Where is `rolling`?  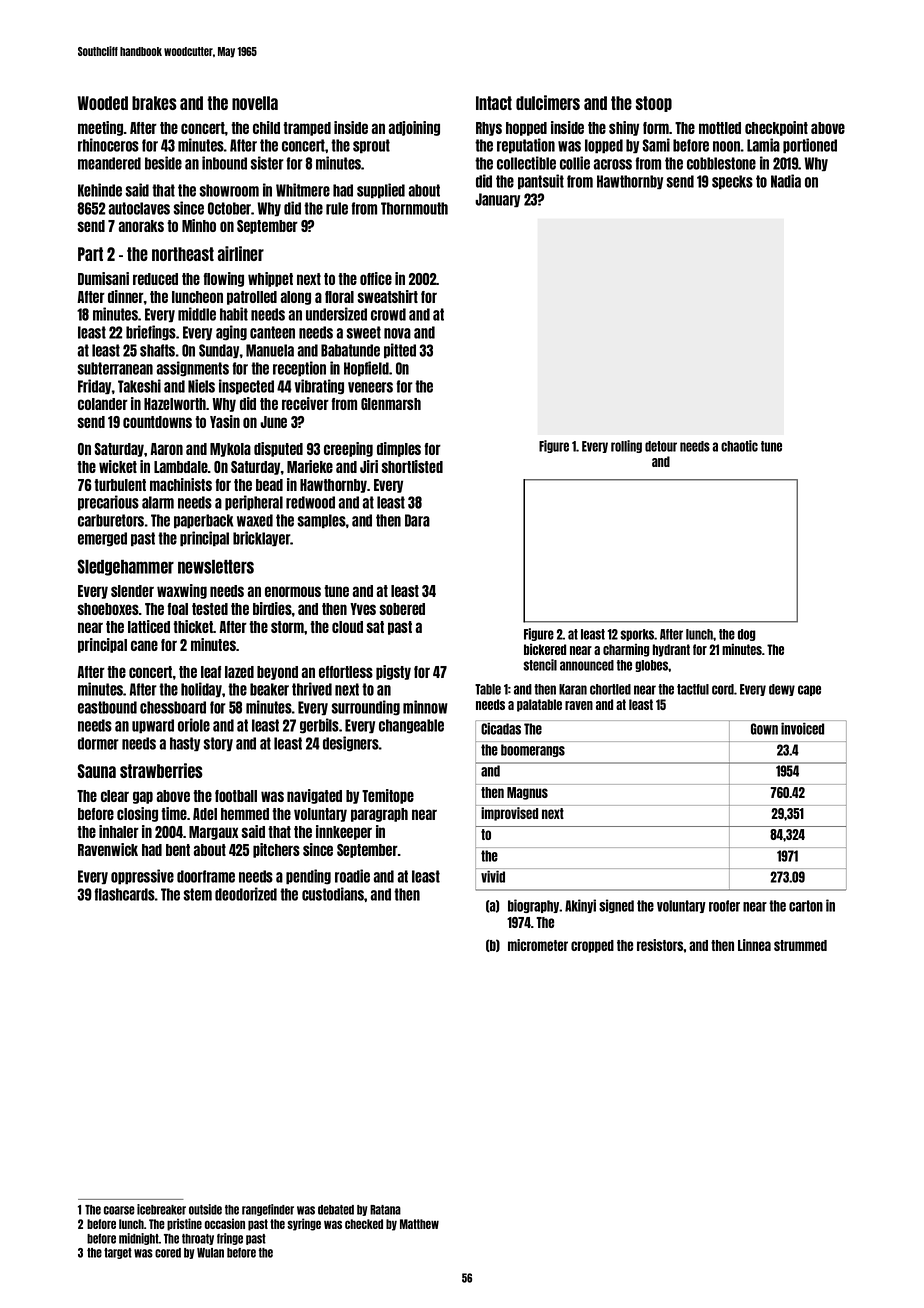 rolling is located at coordinates (626, 446).
